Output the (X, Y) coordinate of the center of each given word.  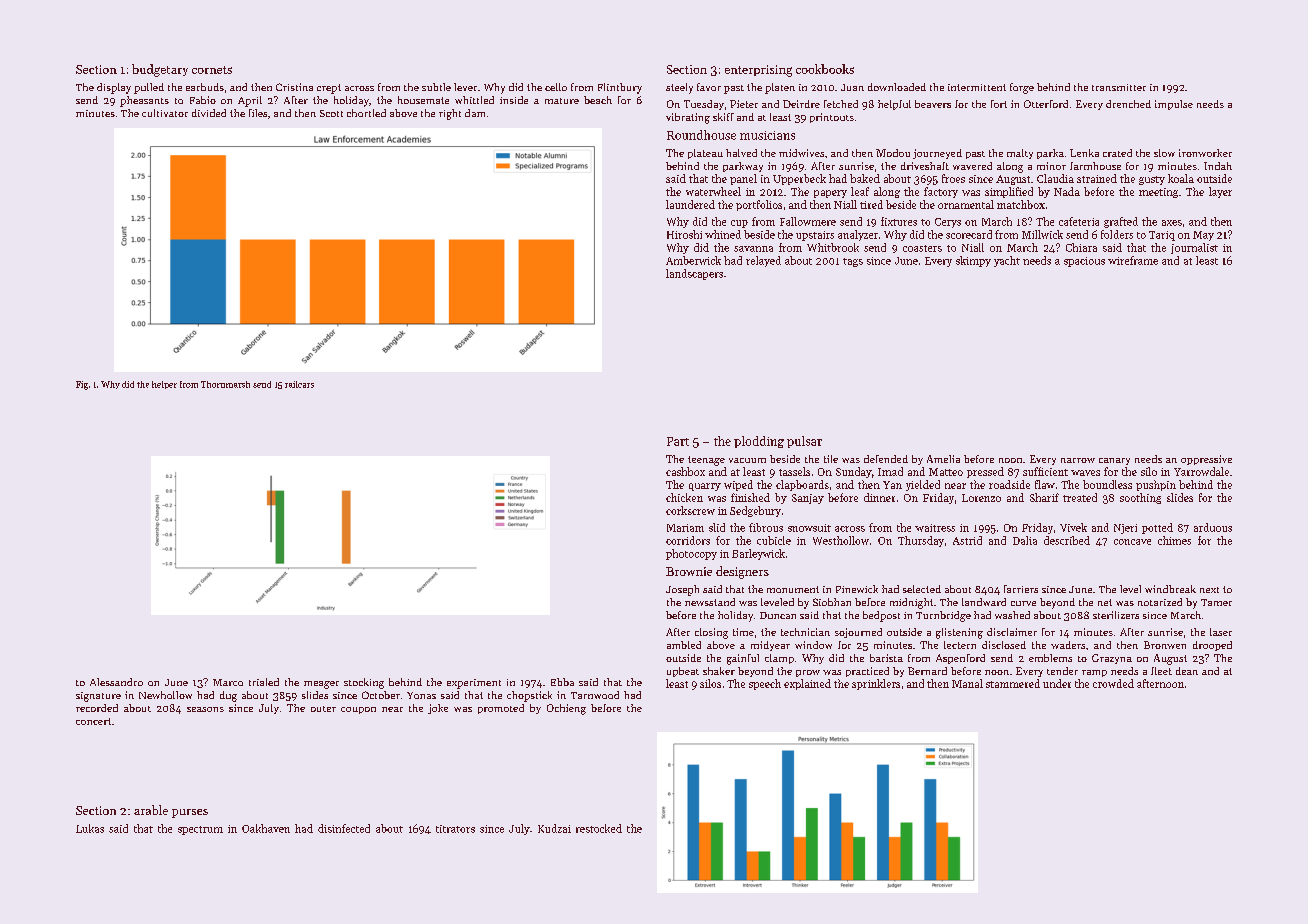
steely (679, 88)
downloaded (897, 87)
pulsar (804, 442)
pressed (985, 472)
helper (164, 385)
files (258, 113)
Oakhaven (266, 828)
